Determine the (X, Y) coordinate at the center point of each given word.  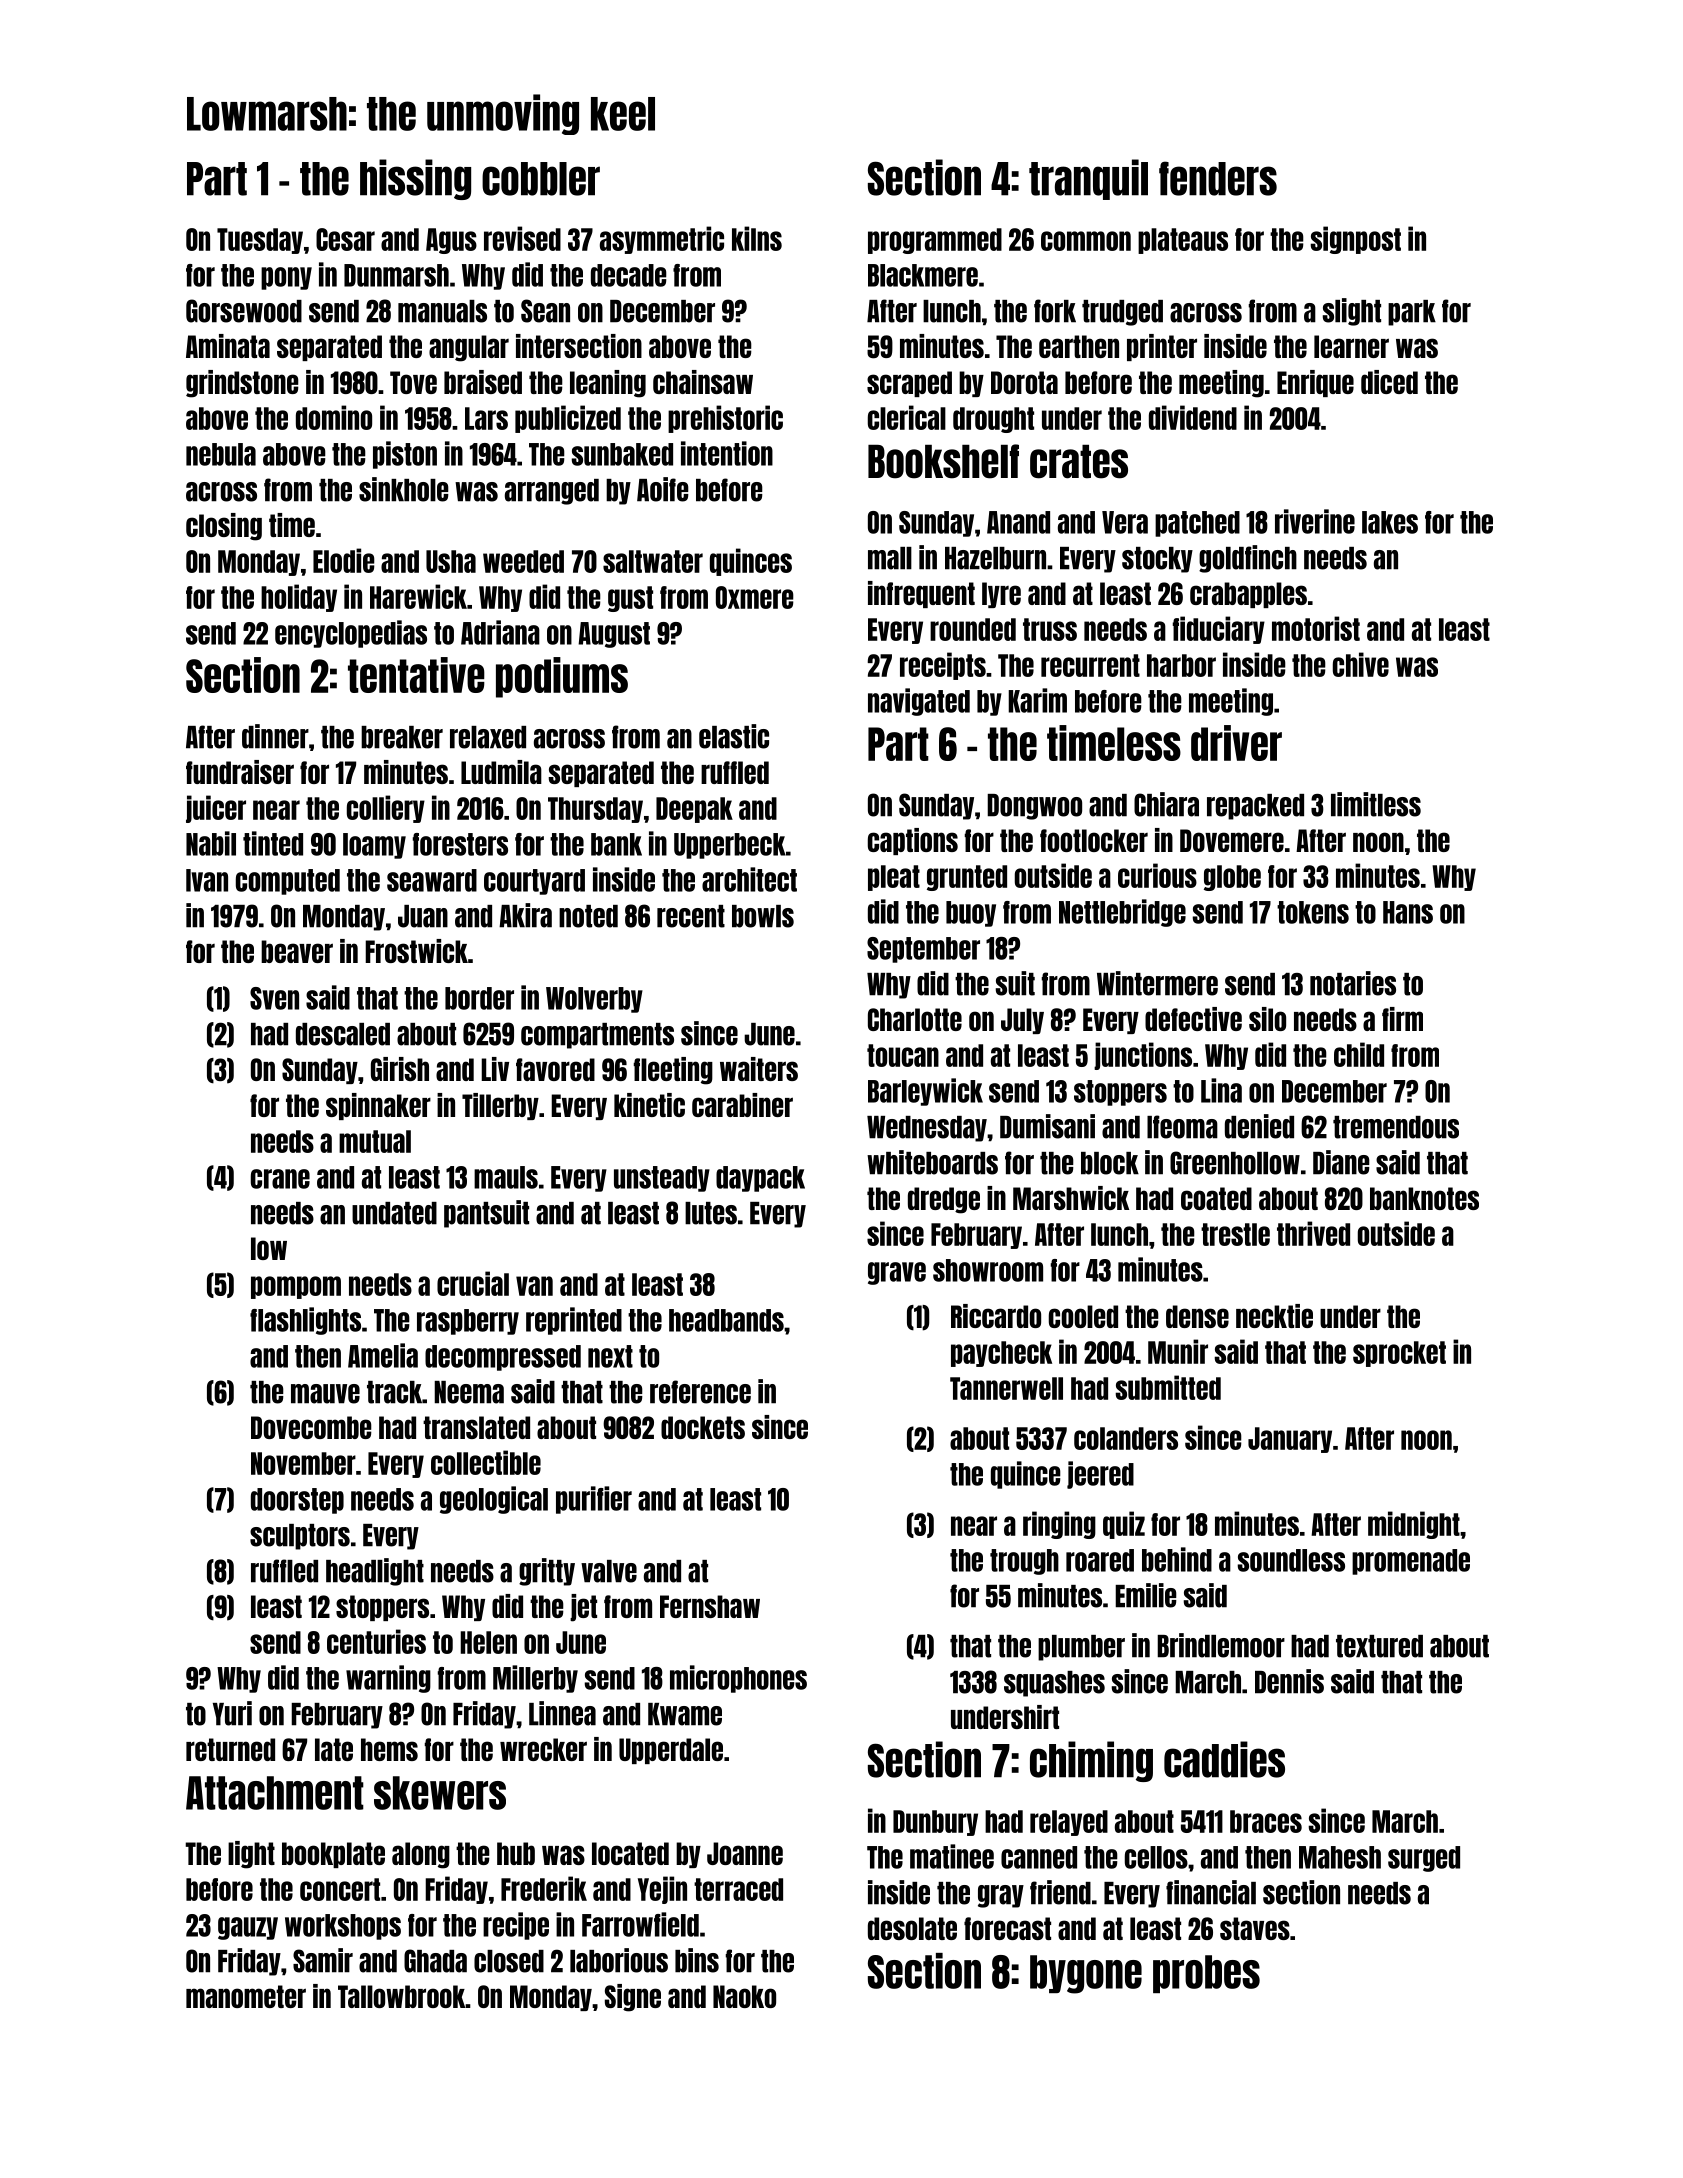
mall (890, 558)
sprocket (1399, 1354)
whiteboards (932, 1162)
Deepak (694, 810)
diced (1389, 382)
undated (394, 1213)
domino (334, 417)
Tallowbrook (402, 1996)
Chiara (1166, 804)
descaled (343, 1034)
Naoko (744, 1996)
